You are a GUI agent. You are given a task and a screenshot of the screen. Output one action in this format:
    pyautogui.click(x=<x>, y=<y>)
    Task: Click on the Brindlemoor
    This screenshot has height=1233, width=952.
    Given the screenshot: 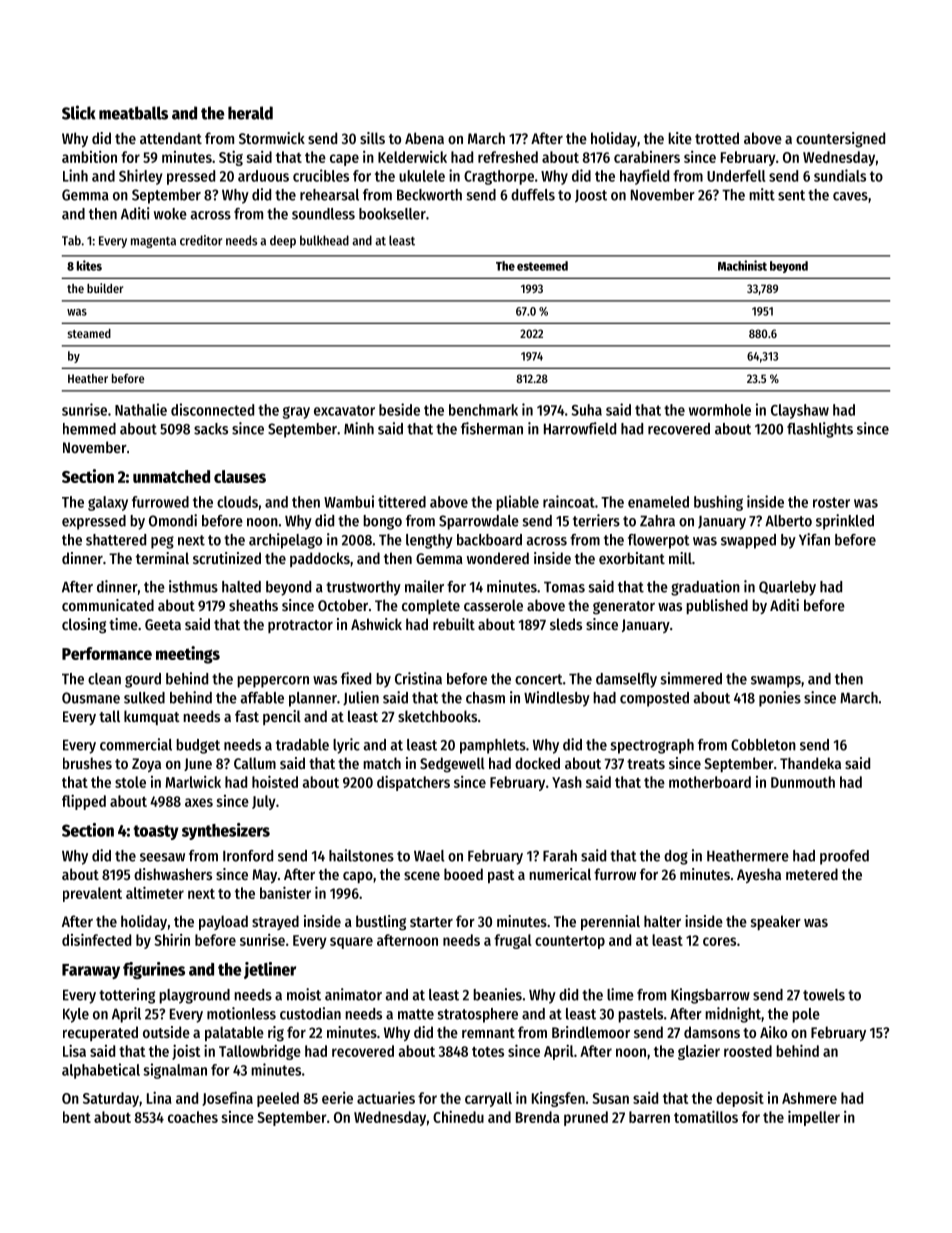 What is the action you would take?
    pyautogui.click(x=591, y=1032)
